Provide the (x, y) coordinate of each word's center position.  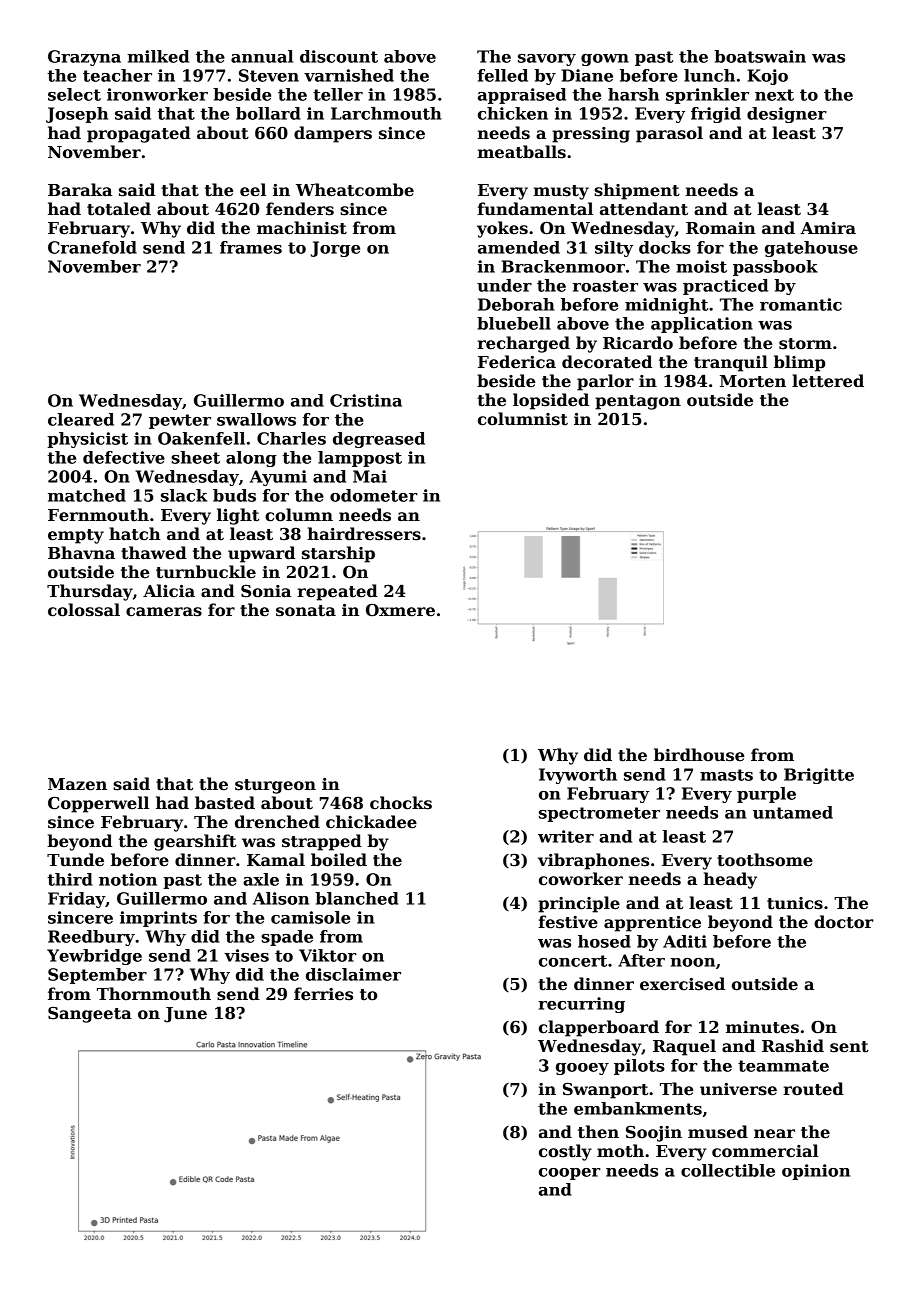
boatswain (760, 56)
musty (561, 192)
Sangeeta (90, 1015)
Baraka (80, 190)
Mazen (77, 784)
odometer (374, 495)
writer (566, 836)
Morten (753, 381)
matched (87, 495)
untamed (793, 812)
